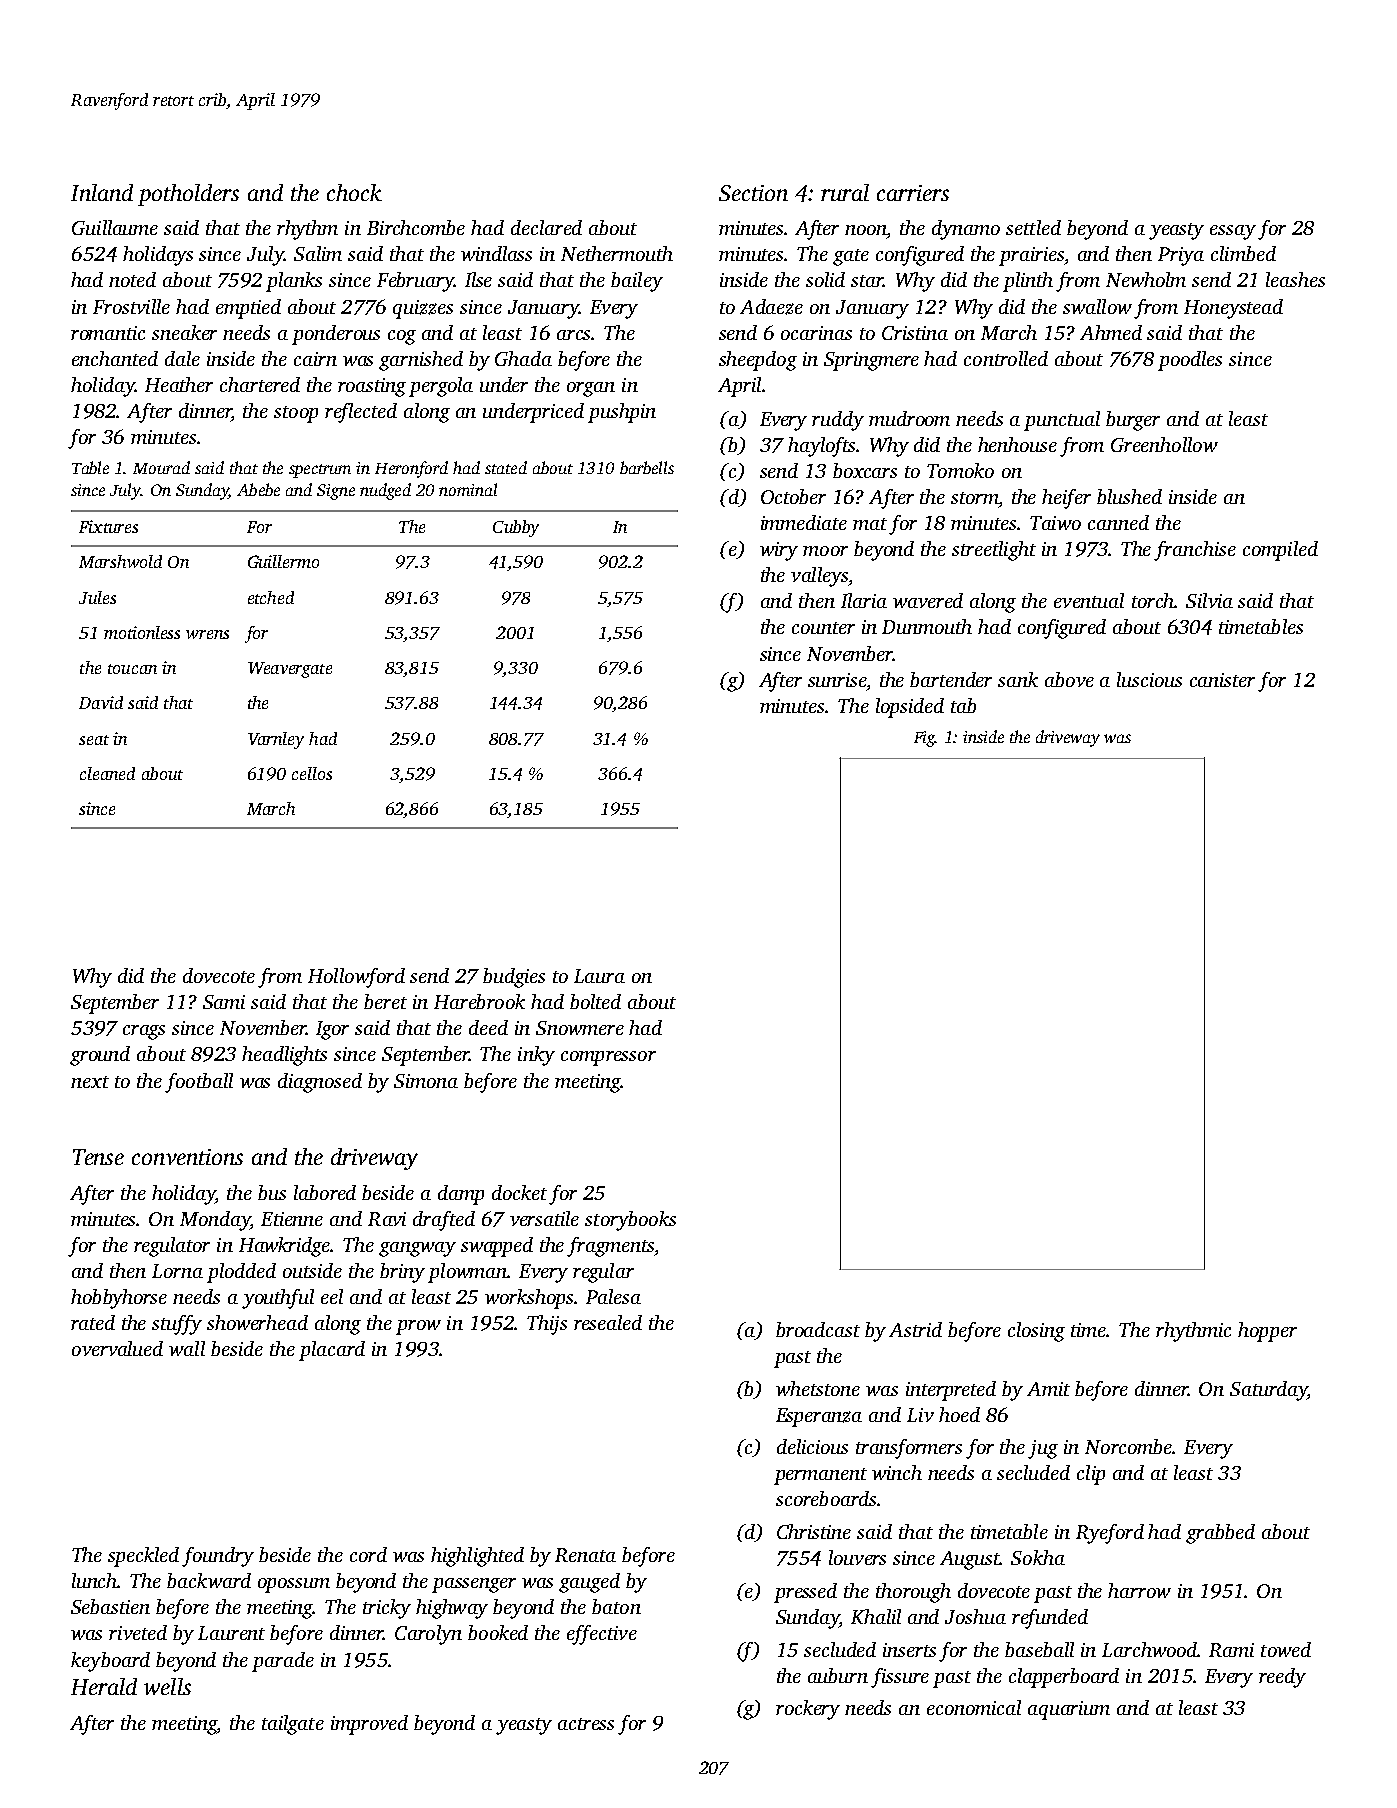  What do you see at coordinates (102, 192) in the screenshot?
I see `Inland` at bounding box center [102, 192].
